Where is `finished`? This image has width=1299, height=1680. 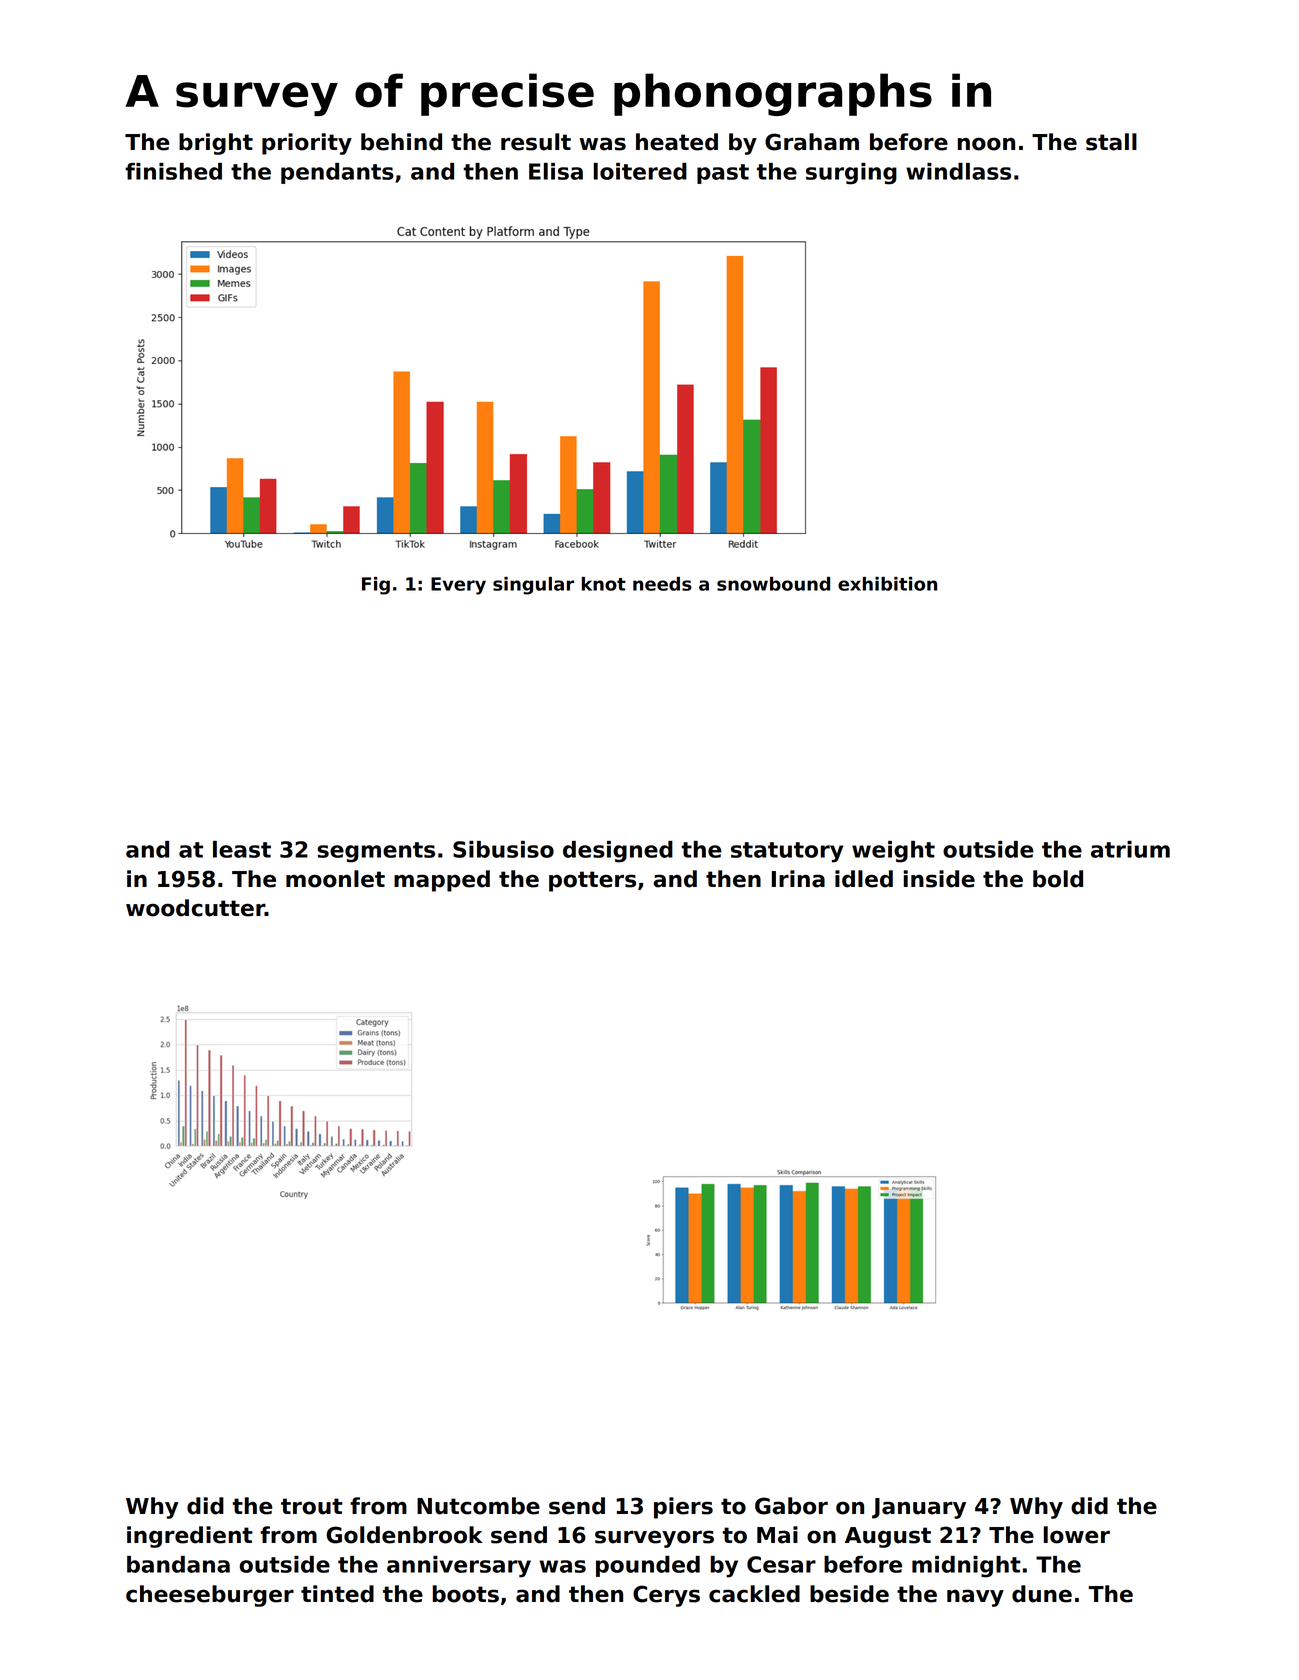
finished is located at coordinates (173, 171).
